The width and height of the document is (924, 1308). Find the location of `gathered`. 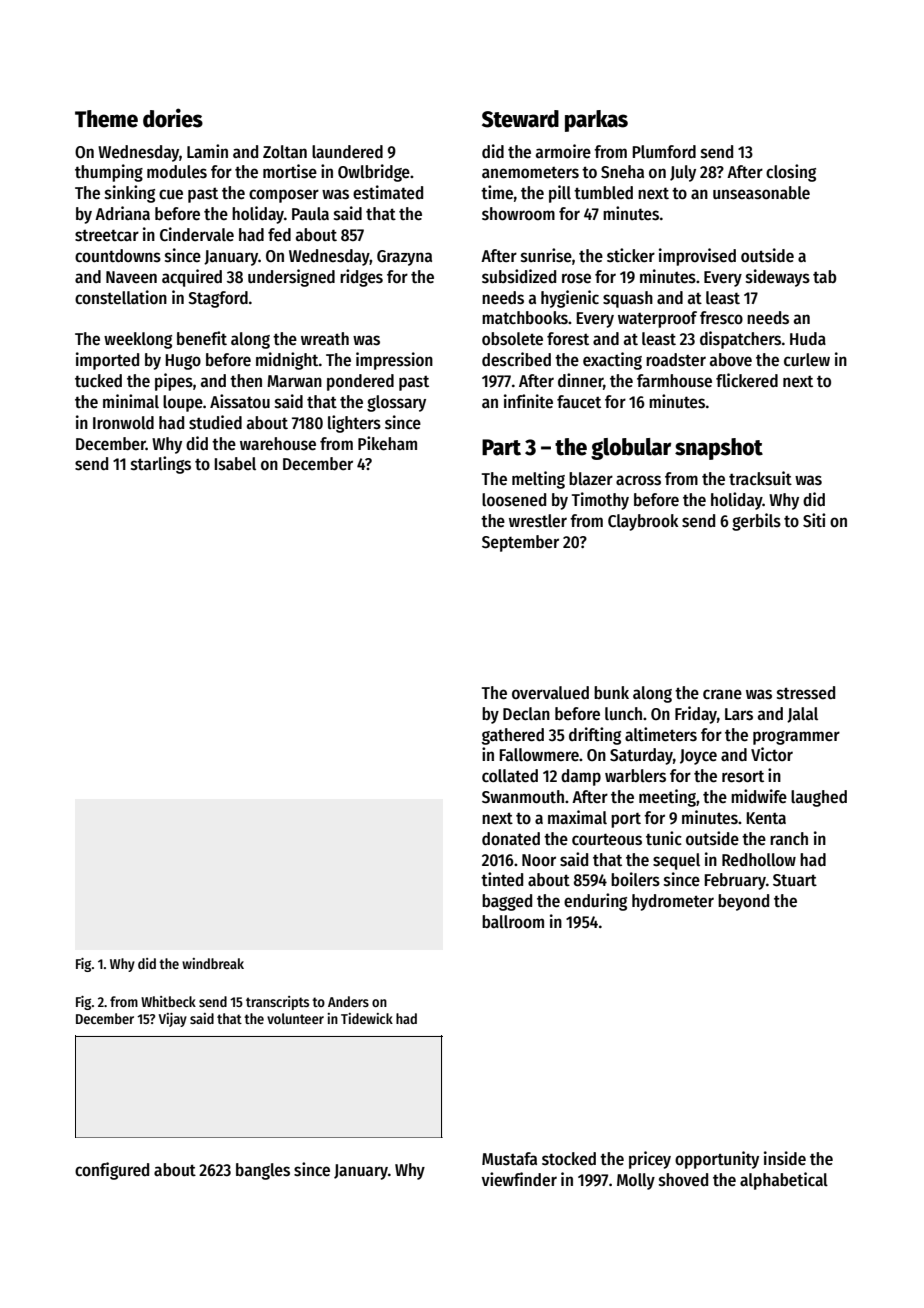

gathered is located at coordinates (513, 736).
